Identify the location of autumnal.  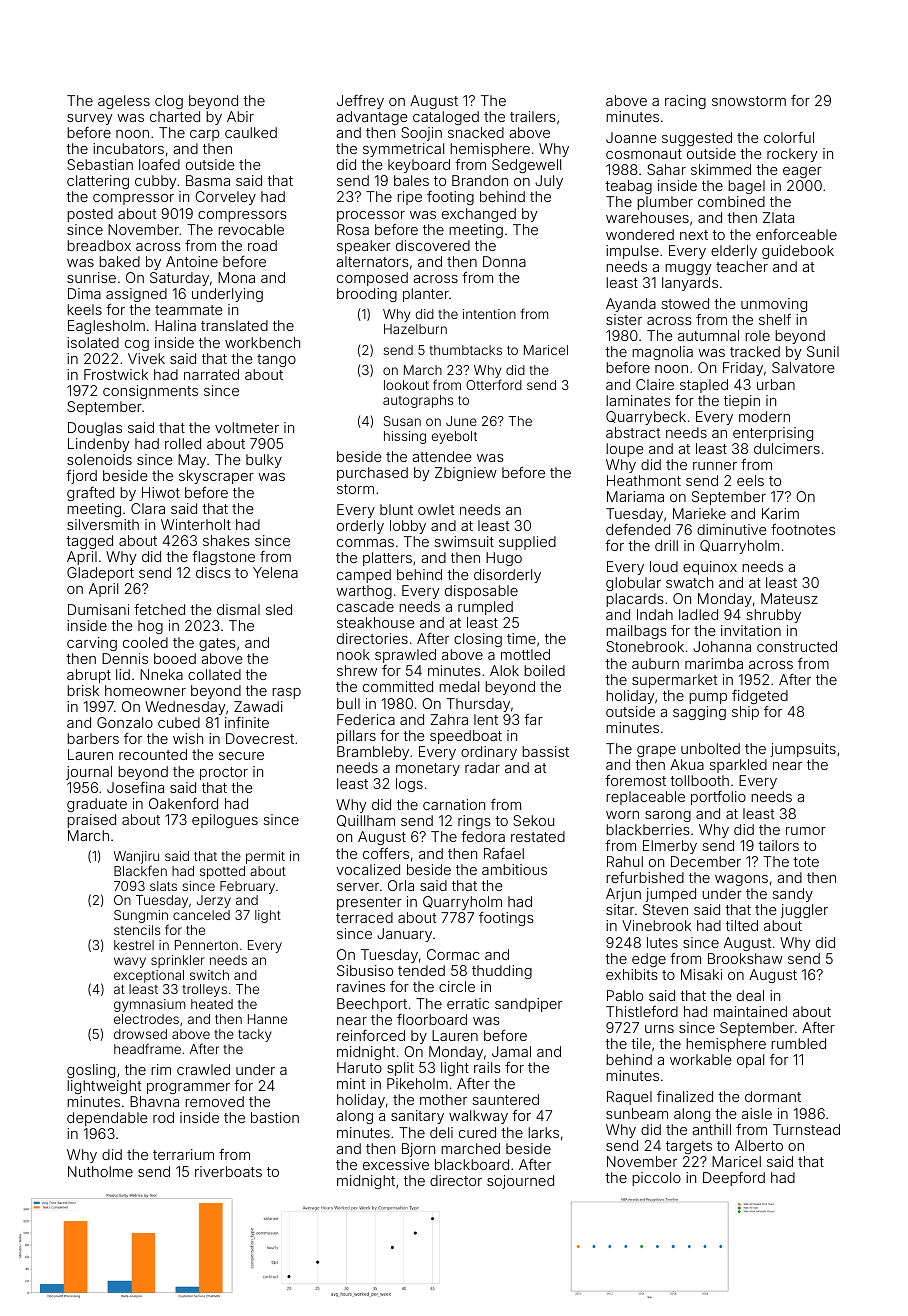
(708, 335).
